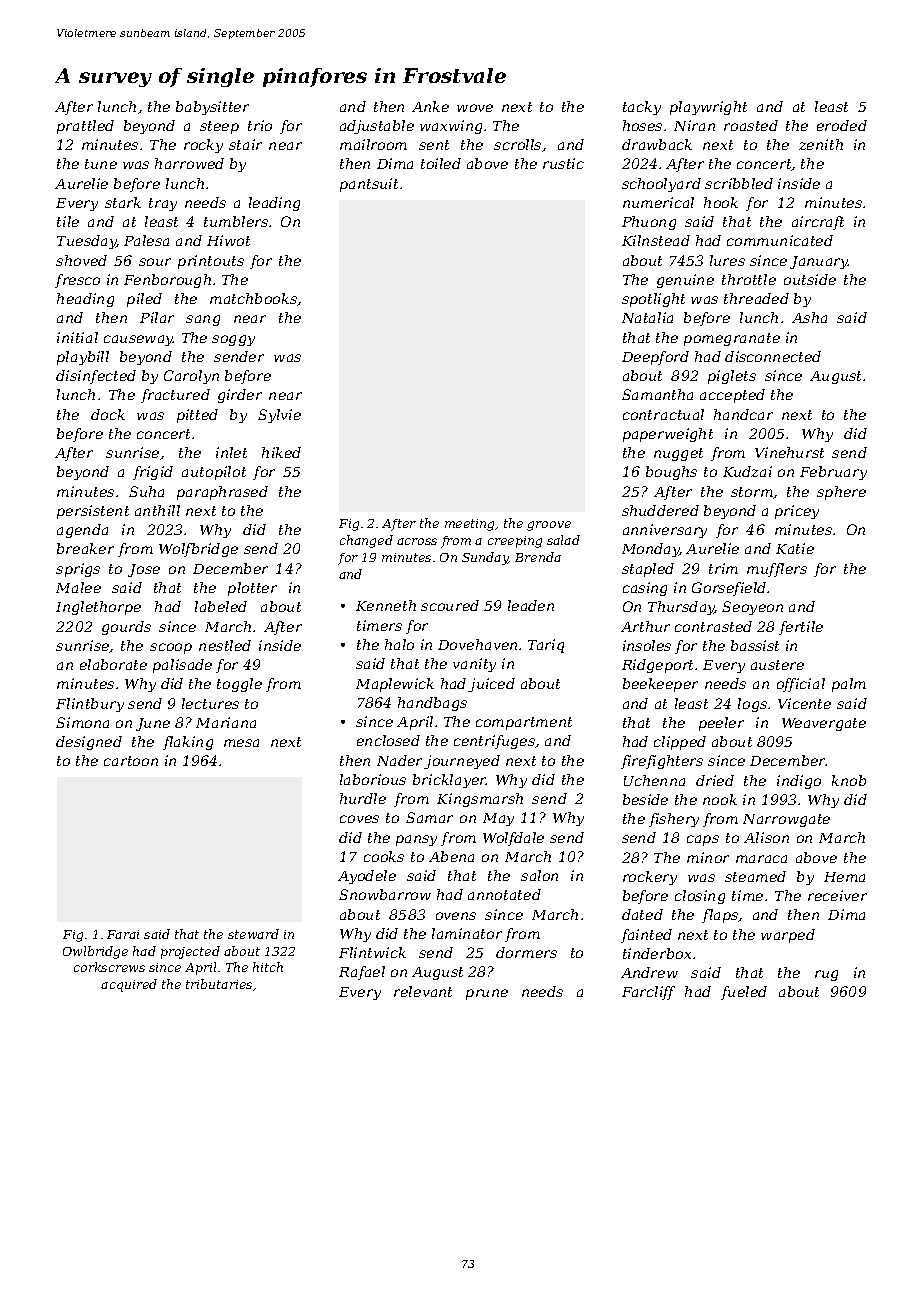  I want to click on persistent, so click(93, 512).
